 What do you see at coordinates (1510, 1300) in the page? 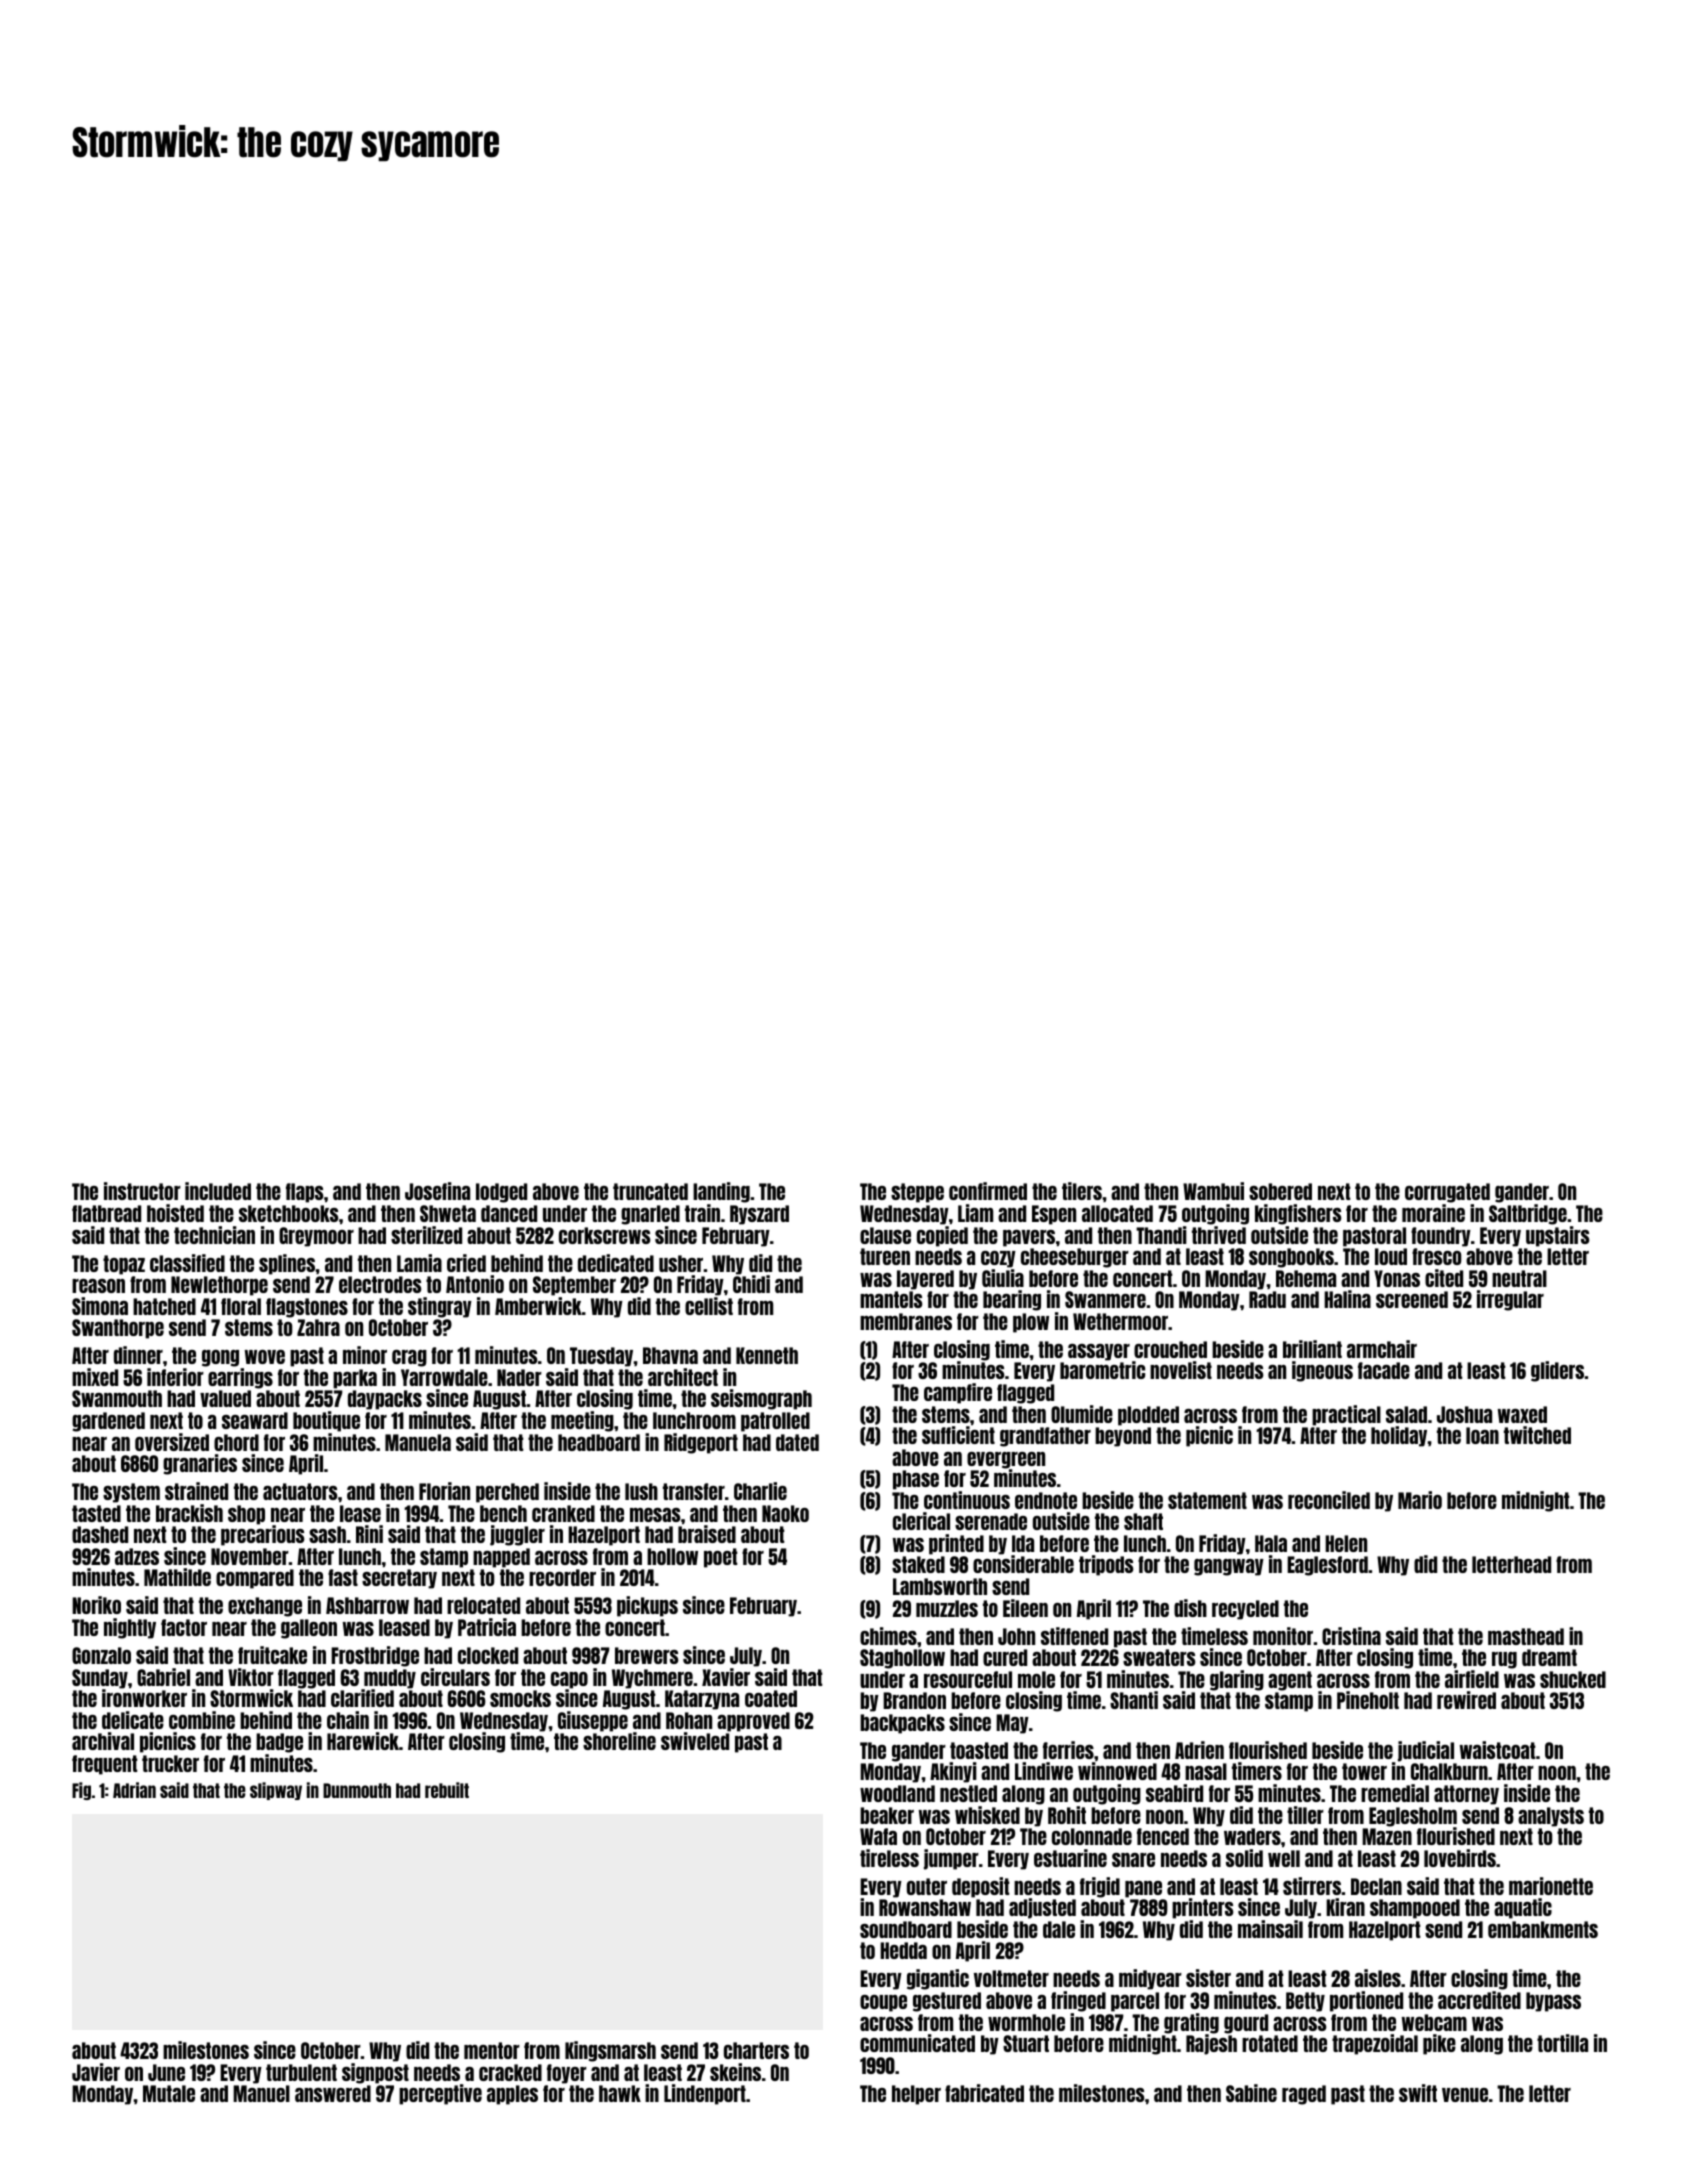
I see `irregular` at bounding box center [1510, 1300].
